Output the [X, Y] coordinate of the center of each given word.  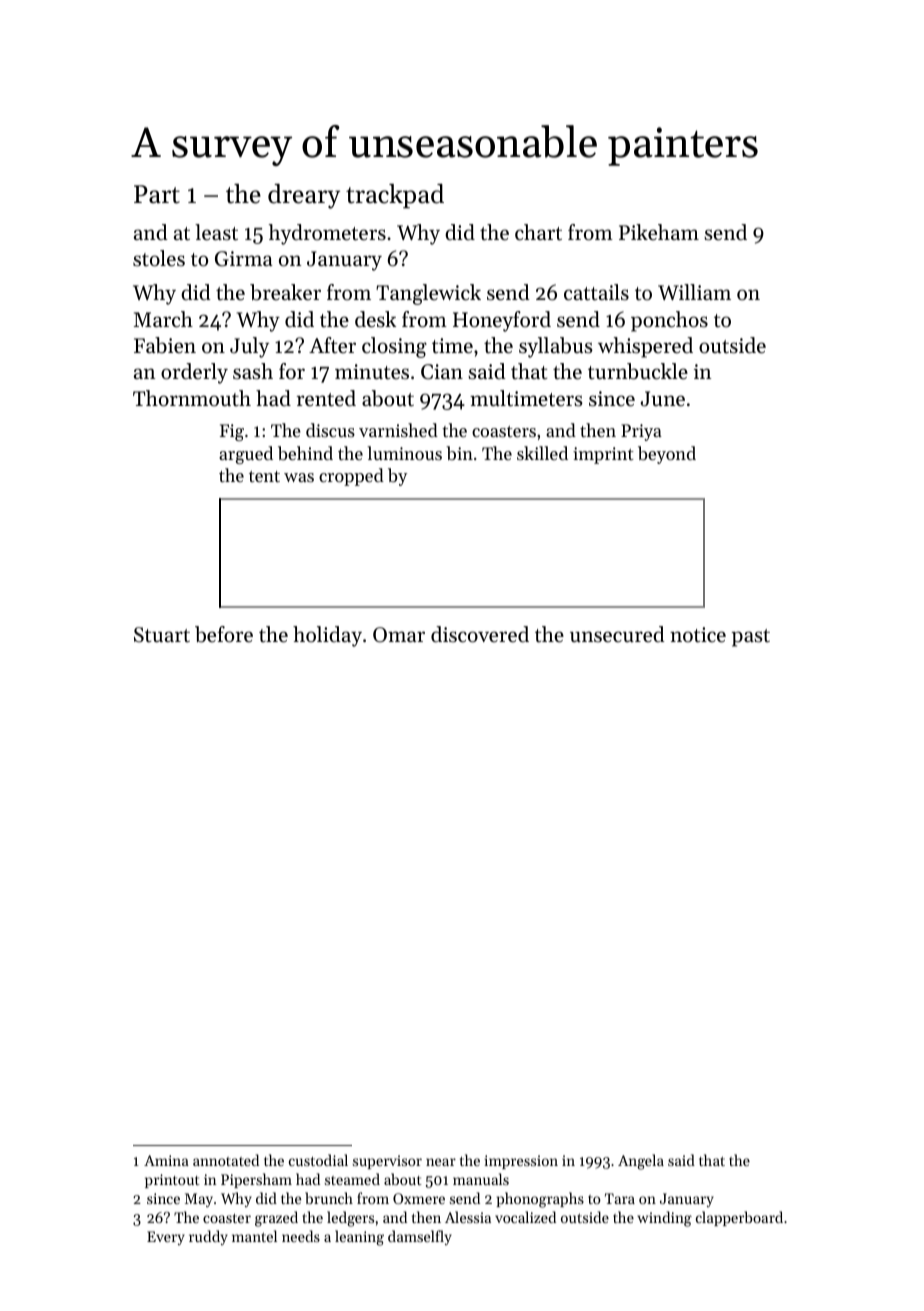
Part [157, 194]
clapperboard [739, 1218]
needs [301, 1236]
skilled [542, 453]
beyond [667, 455]
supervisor [387, 1162]
